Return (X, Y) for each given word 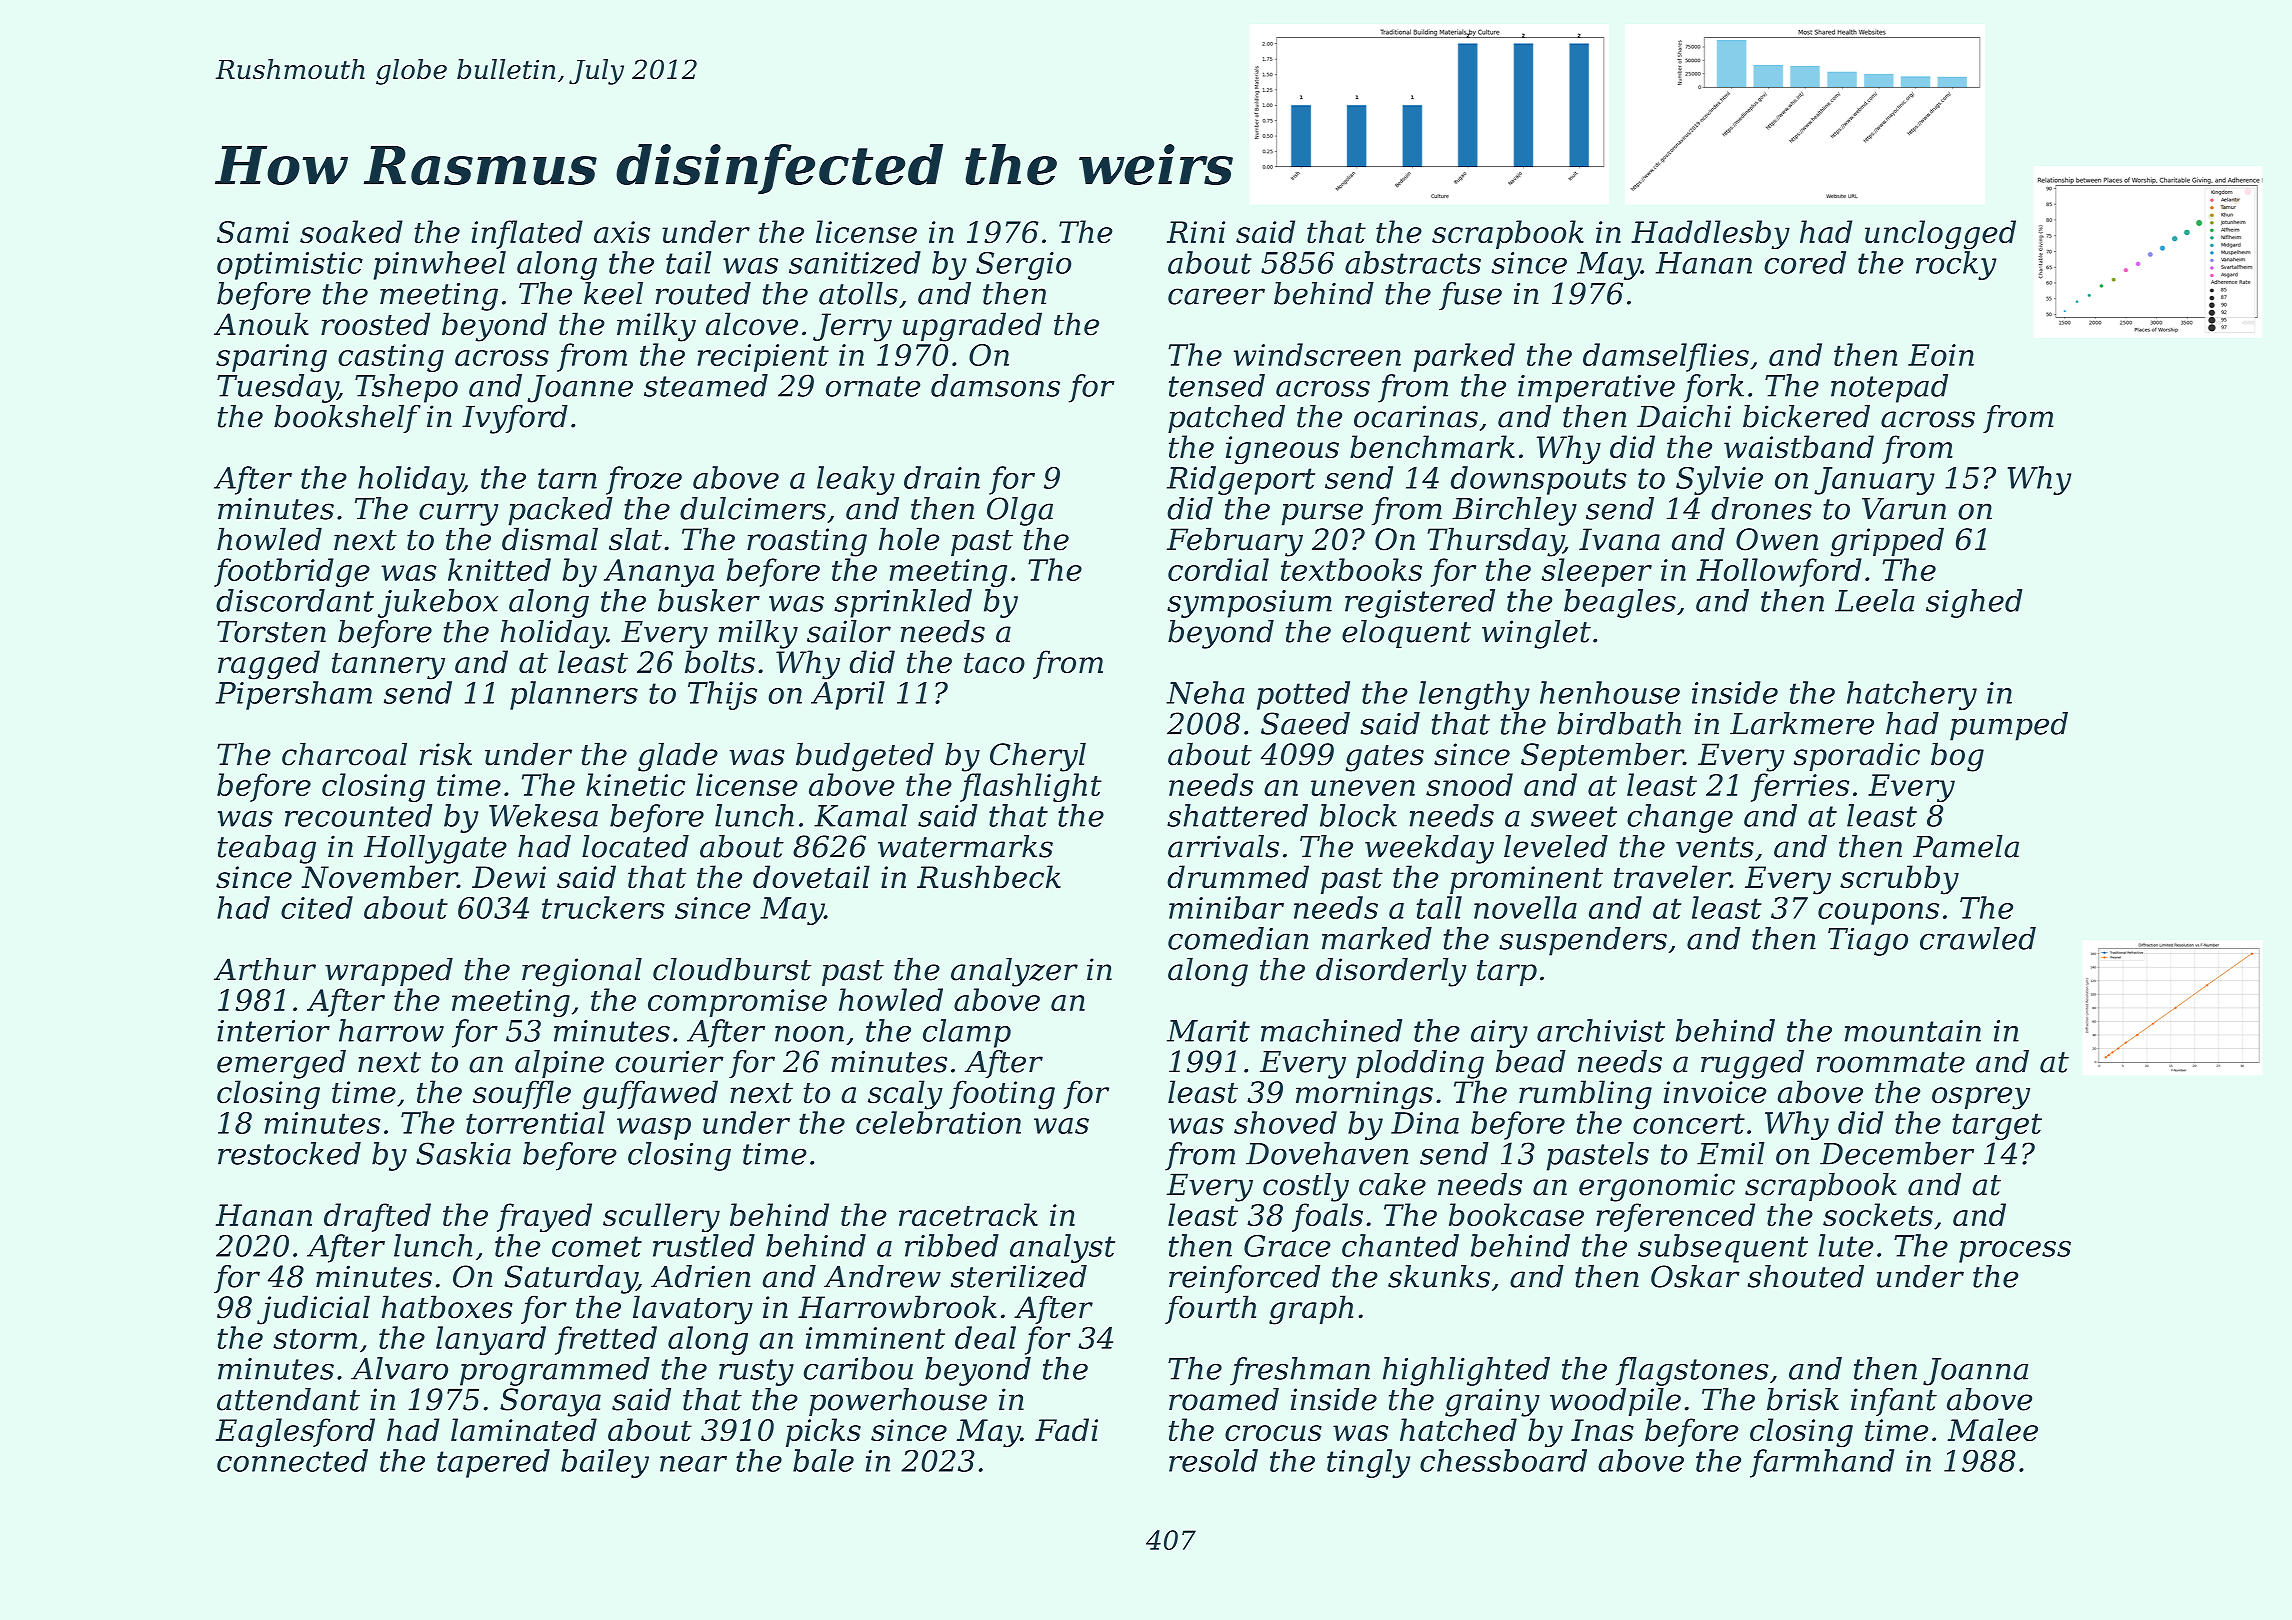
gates (1384, 758)
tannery (388, 666)
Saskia (463, 1153)
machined (1331, 1030)
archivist (1601, 1030)
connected (292, 1460)
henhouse (1610, 692)
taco (994, 663)
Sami (253, 232)
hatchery (1912, 695)
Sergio (1023, 266)
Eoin (1941, 355)
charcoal (344, 754)
